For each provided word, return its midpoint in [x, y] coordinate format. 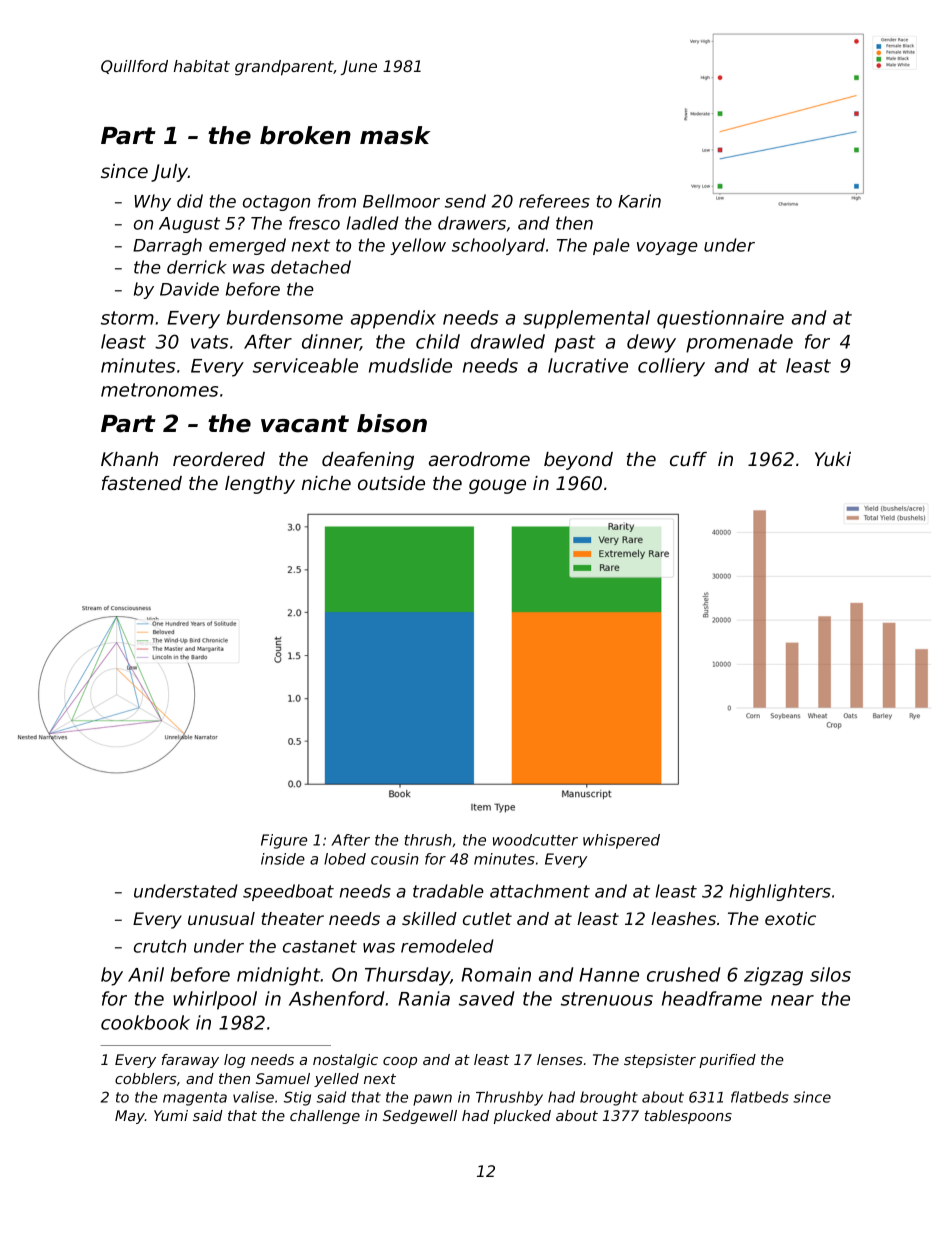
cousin [395, 859]
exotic [790, 918]
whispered [621, 841]
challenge [325, 1117]
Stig [297, 1098]
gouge [497, 486]
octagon [276, 203]
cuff [688, 459]
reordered [219, 459]
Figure [284, 841]
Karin [639, 201]
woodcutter [535, 840]
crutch [160, 946]
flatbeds [760, 1097]
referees [554, 201]
